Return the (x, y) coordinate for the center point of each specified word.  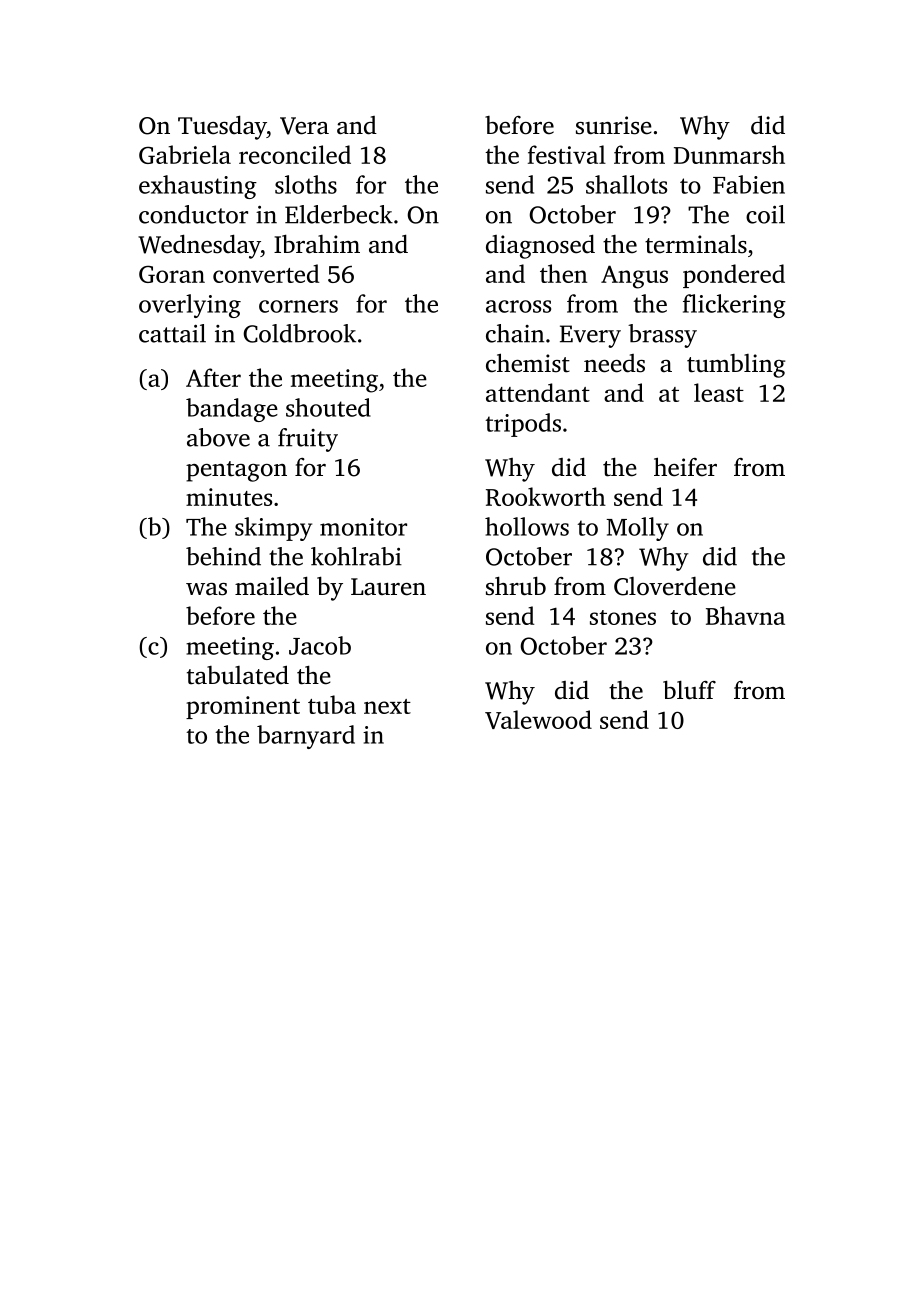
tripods (523, 425)
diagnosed (540, 246)
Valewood (538, 719)
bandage (232, 410)
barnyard (306, 737)
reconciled (295, 154)
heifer (685, 467)
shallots (626, 184)
